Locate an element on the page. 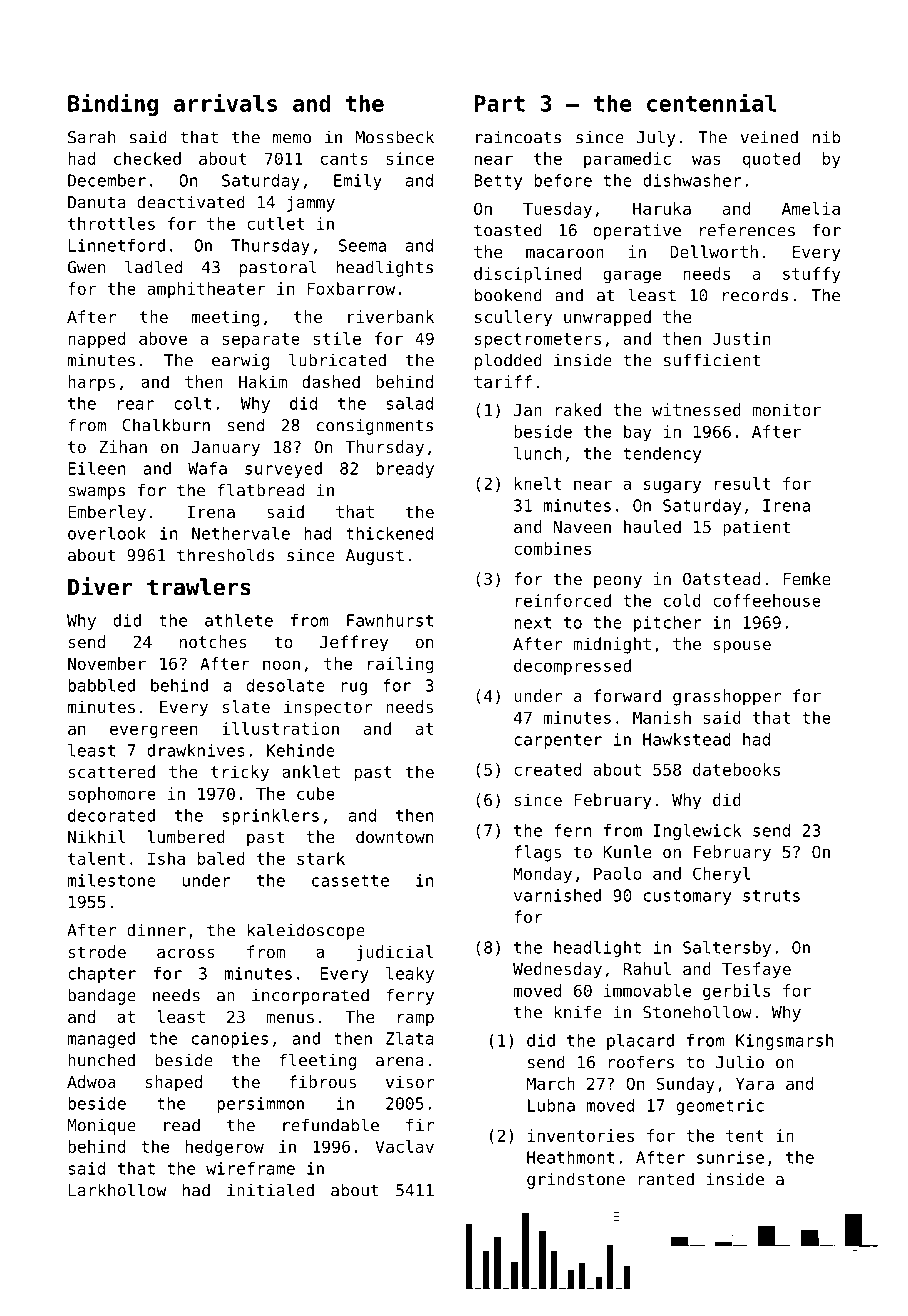 This image has width=908, height=1316. Larkhollow is located at coordinates (117, 1190).
